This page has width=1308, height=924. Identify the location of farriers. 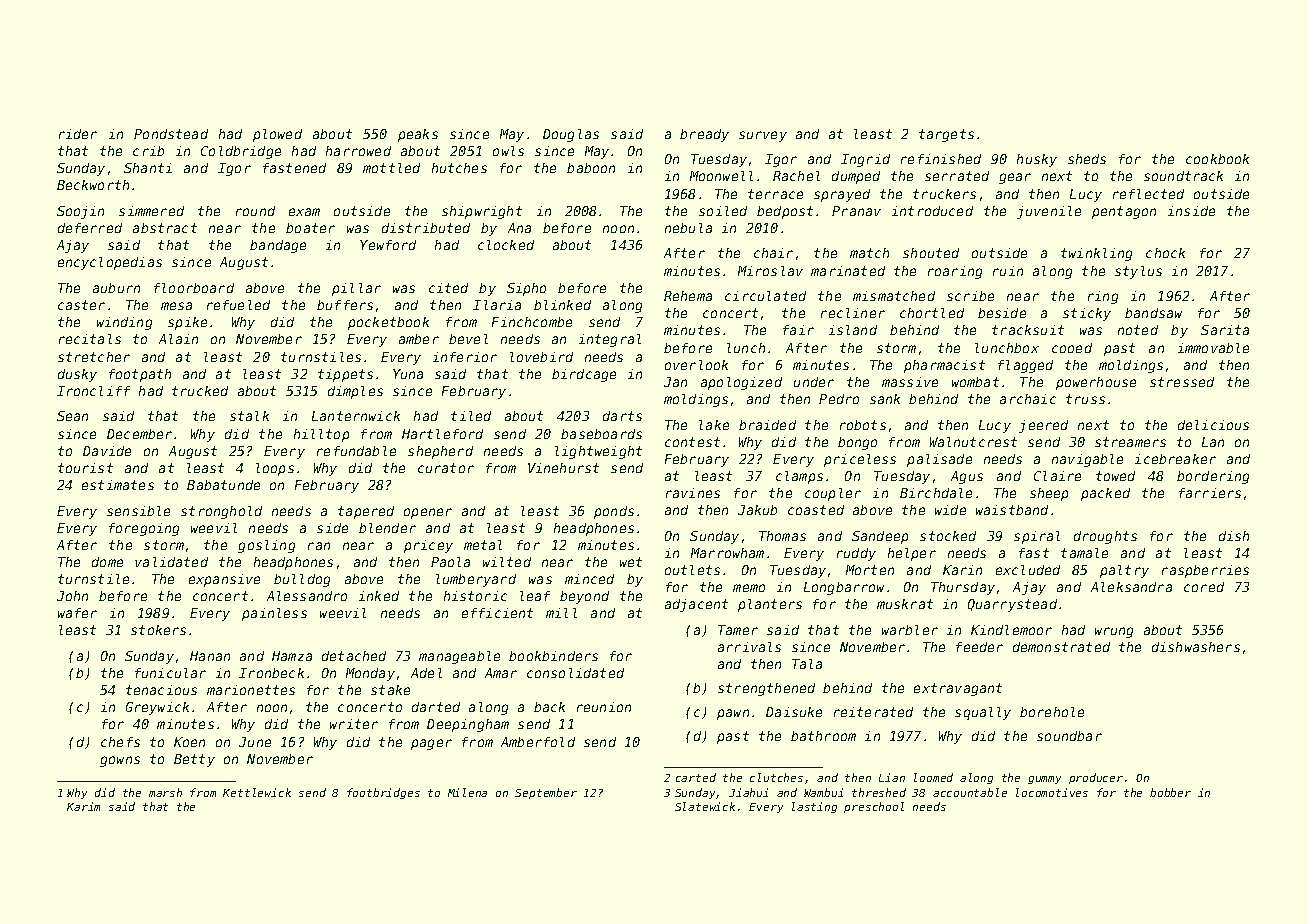
(1210, 493).
